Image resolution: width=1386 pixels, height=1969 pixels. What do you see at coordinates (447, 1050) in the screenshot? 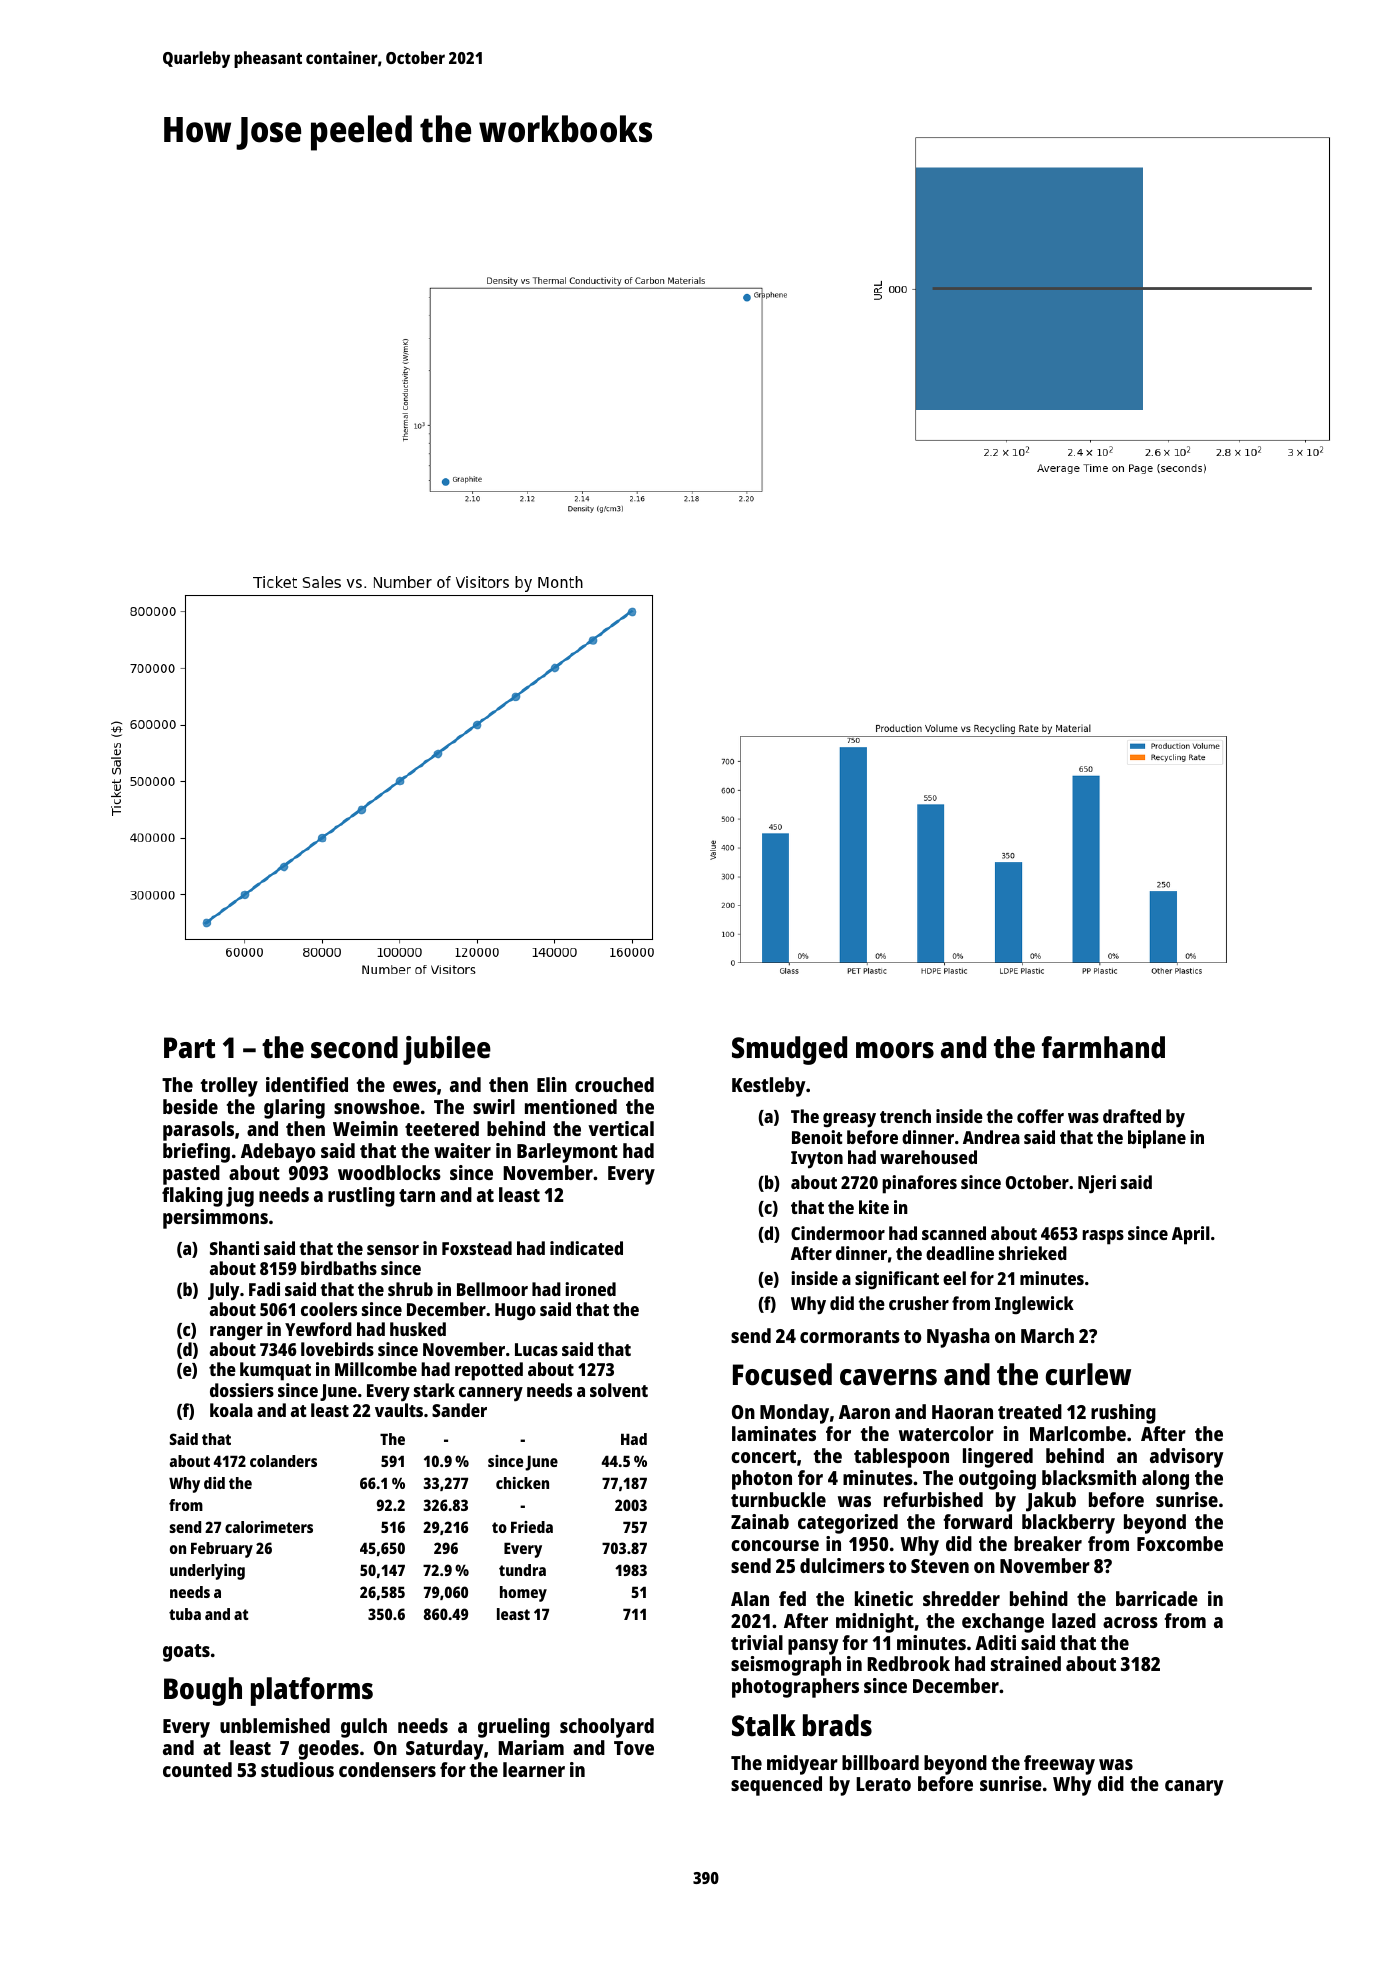
I see `jubilee` at bounding box center [447, 1050].
